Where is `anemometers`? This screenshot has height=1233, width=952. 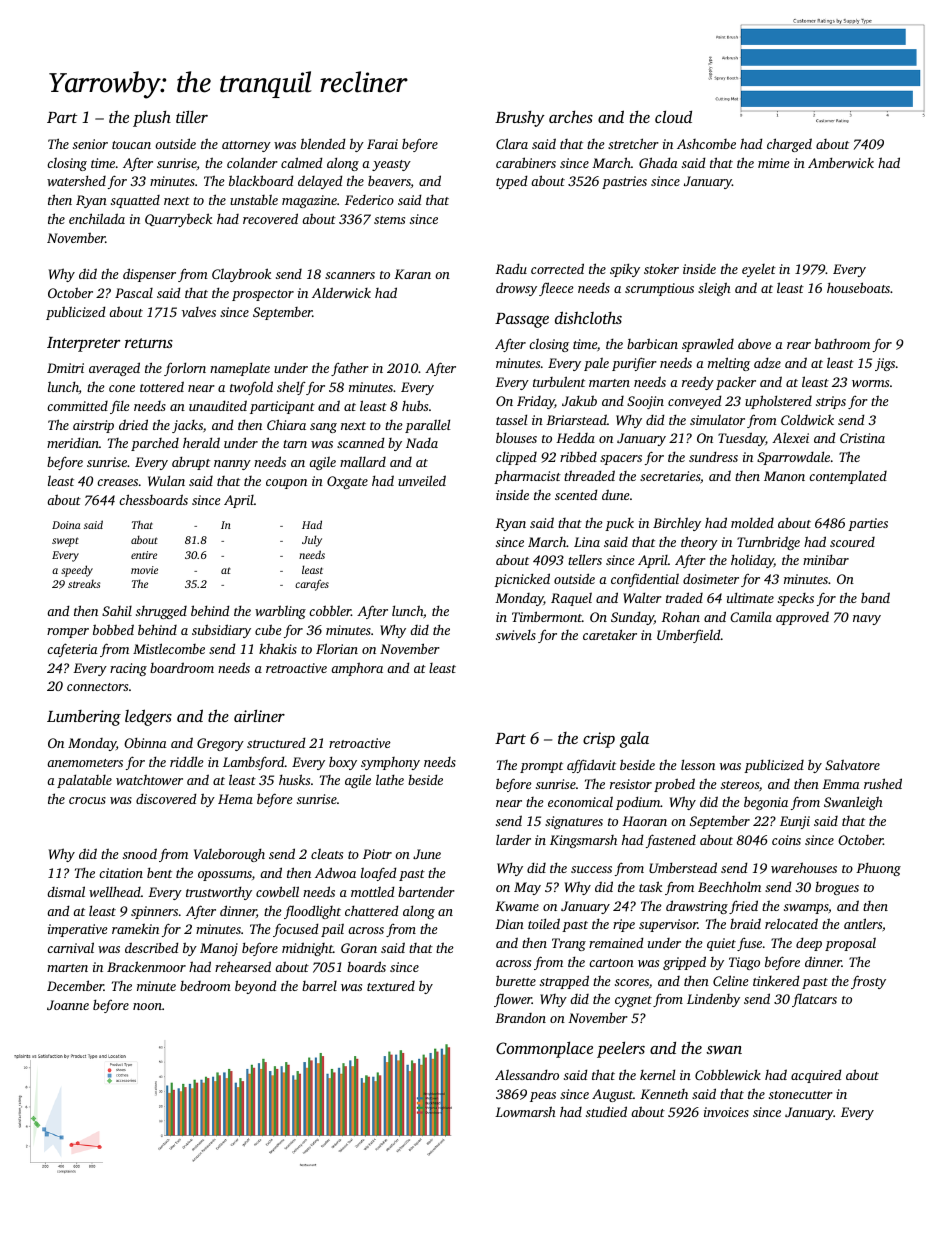
anemometers is located at coordinates (85, 763).
